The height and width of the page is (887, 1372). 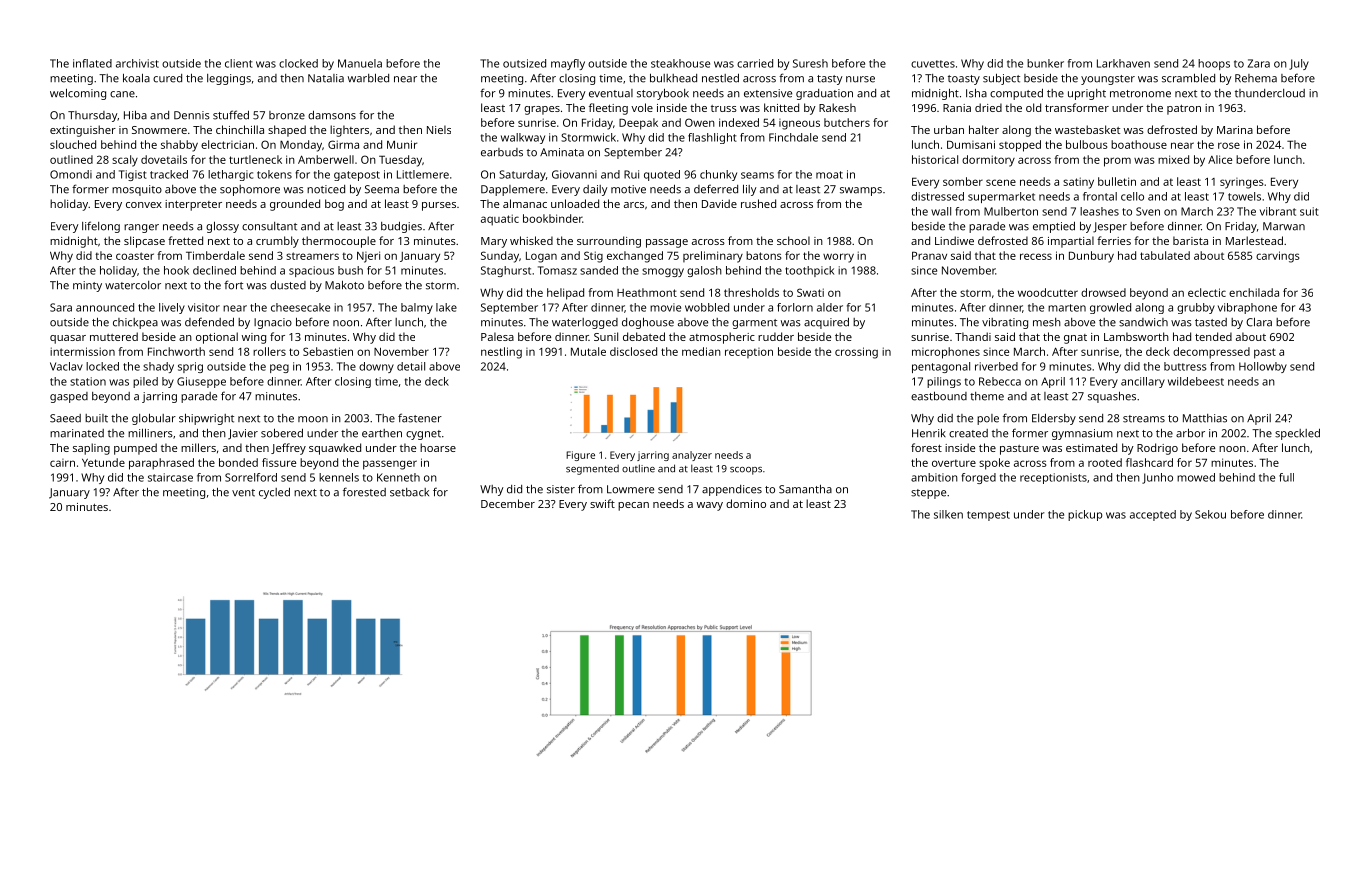 What do you see at coordinates (376, 367) in the page?
I see `downy` at bounding box center [376, 367].
